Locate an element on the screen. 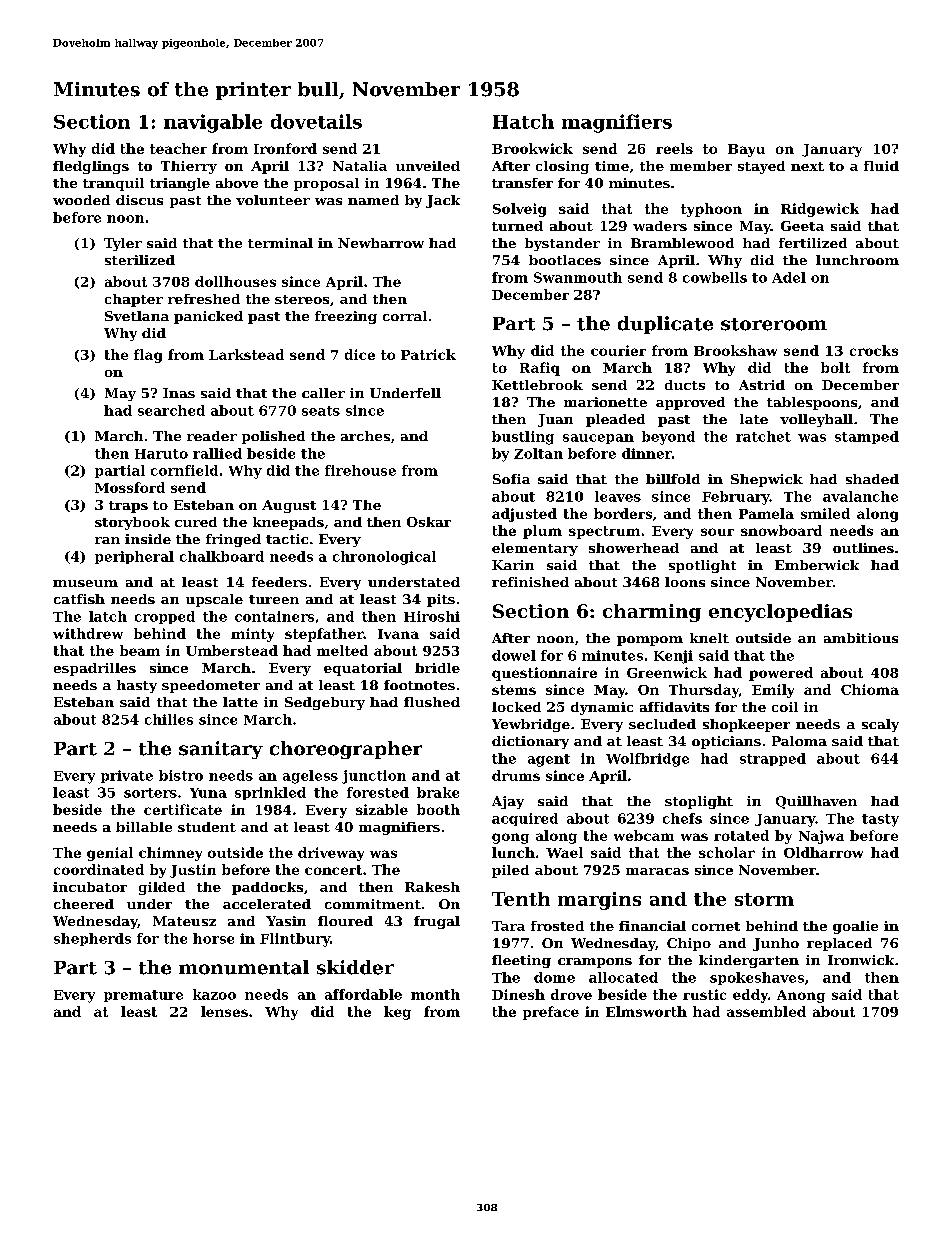 The height and width of the screenshot is (1233, 952). proposal is located at coordinates (326, 184).
